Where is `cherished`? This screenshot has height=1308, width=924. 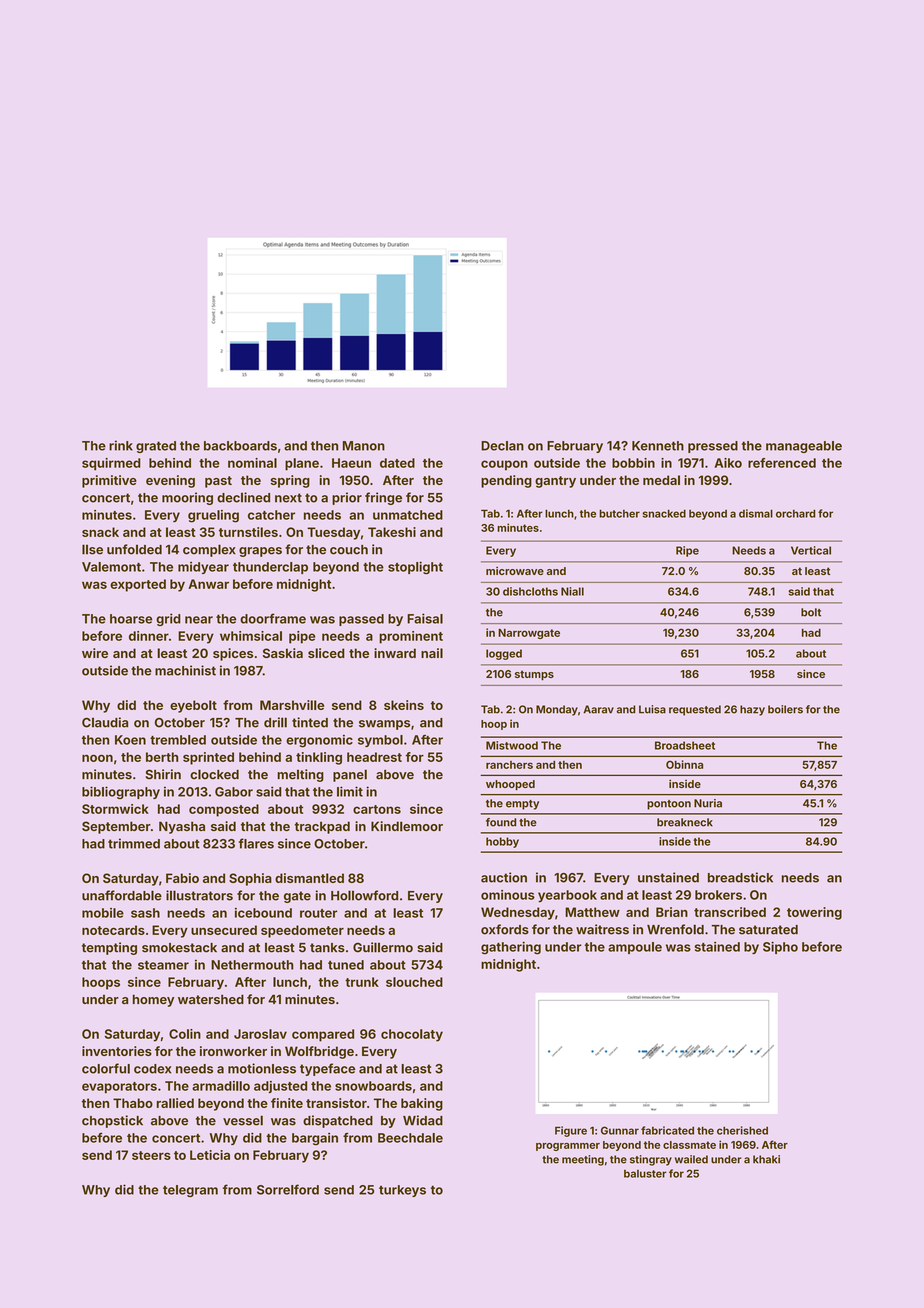
cherished is located at coordinates (742, 1130).
